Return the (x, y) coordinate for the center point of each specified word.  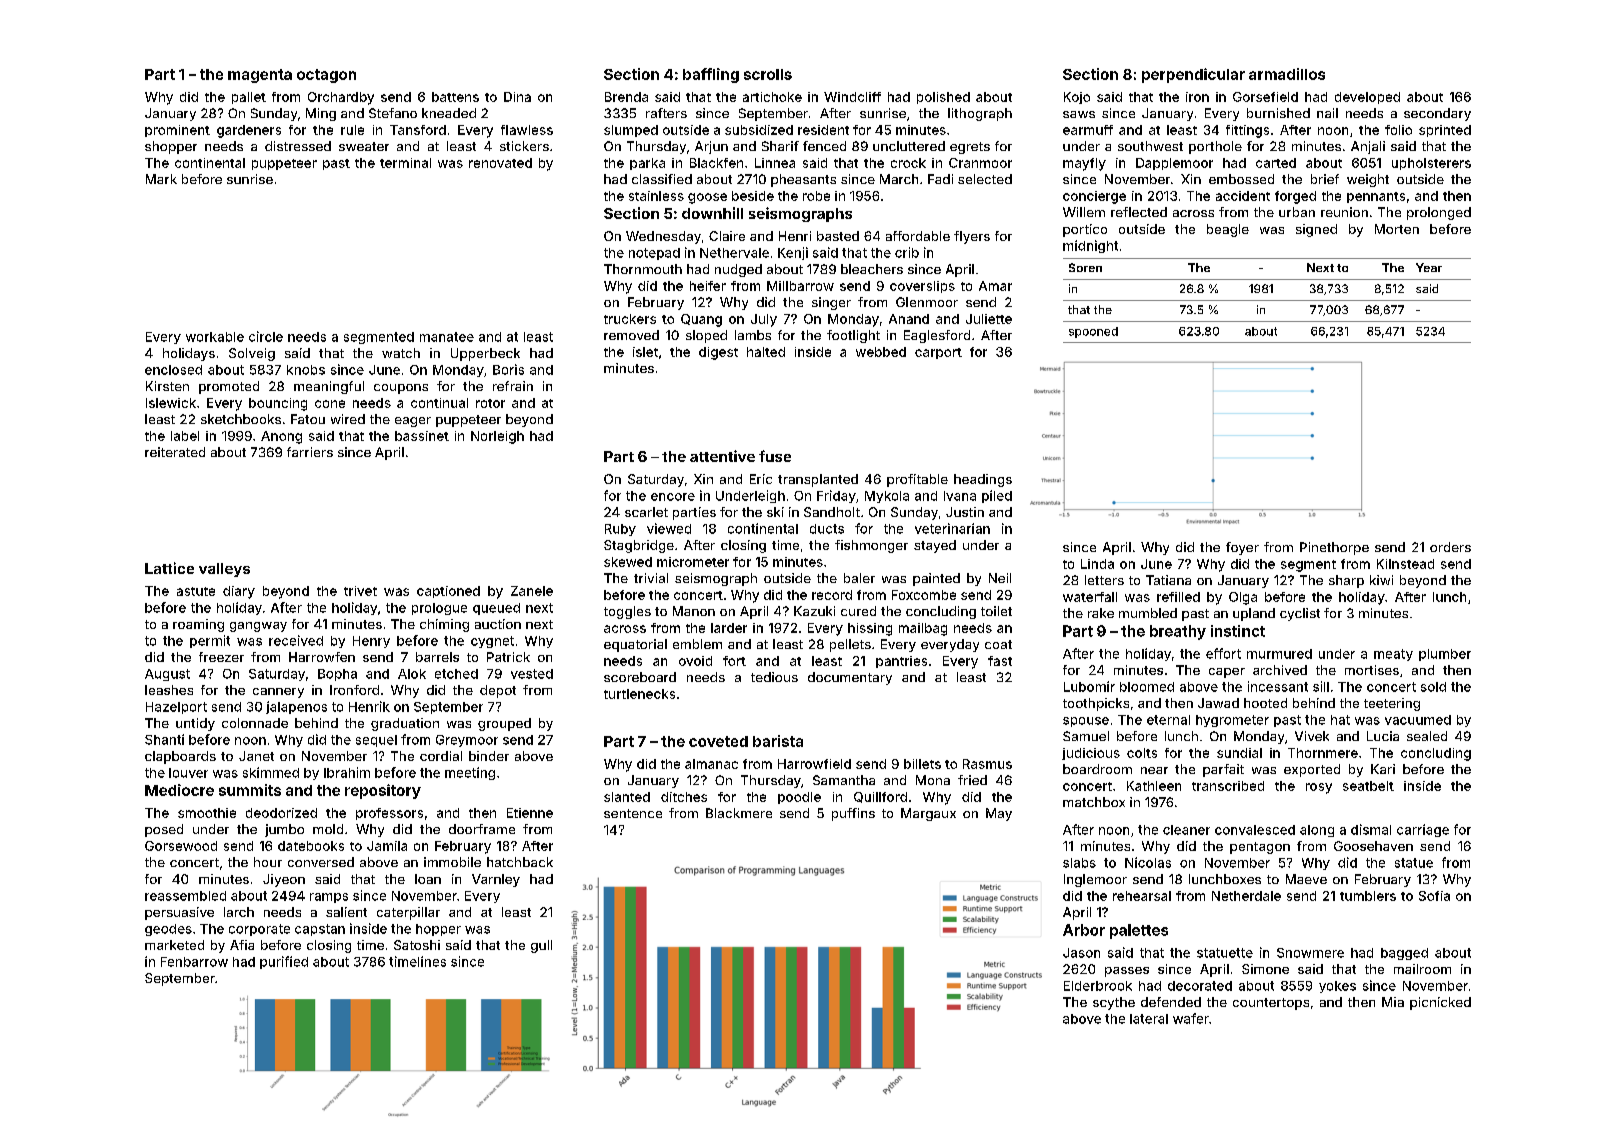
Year (1429, 267)
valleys (224, 570)
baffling (711, 75)
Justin (965, 512)
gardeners (249, 131)
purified (284, 962)
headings (983, 480)
